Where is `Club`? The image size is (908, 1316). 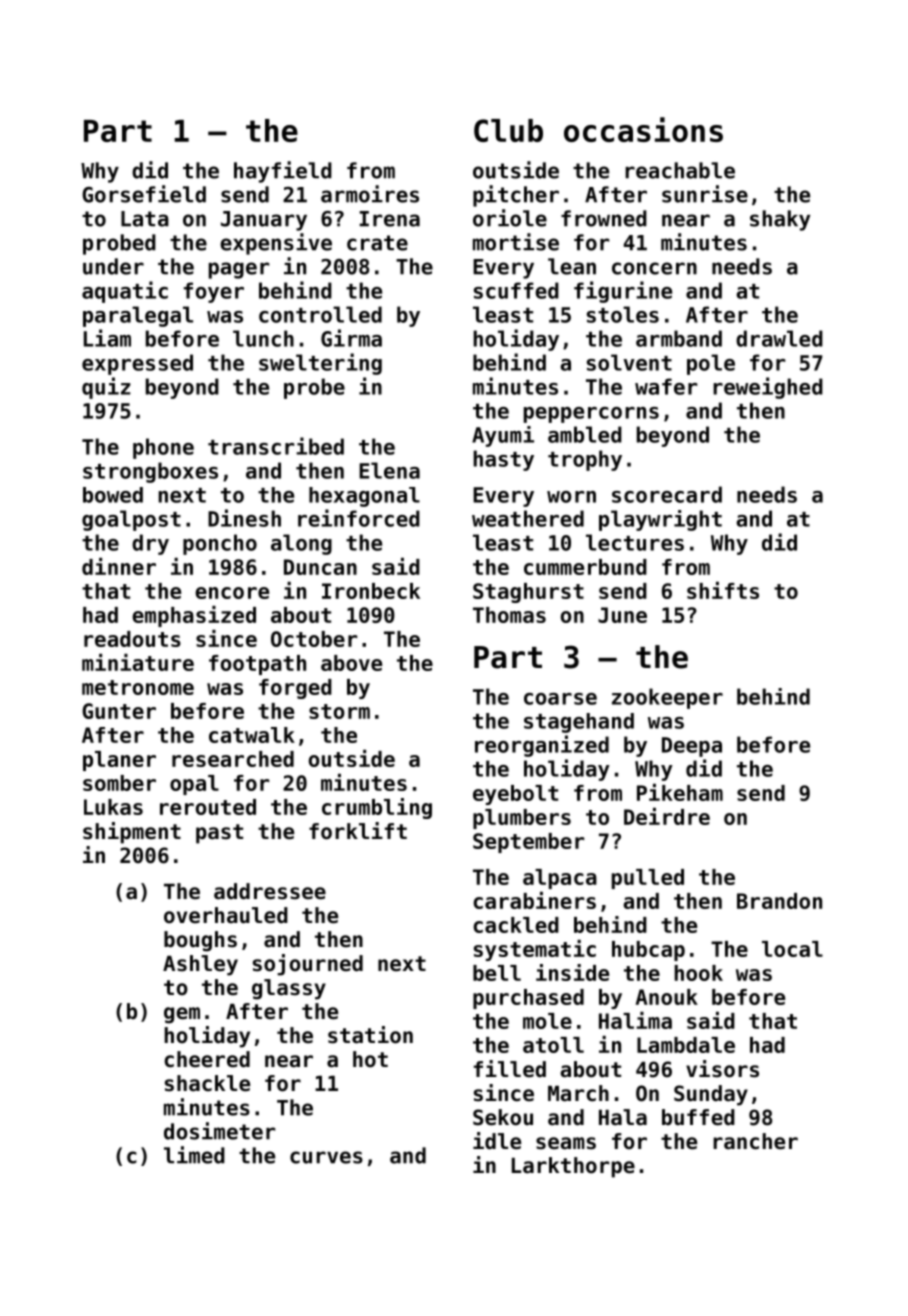
Club is located at coordinates (508, 130).
